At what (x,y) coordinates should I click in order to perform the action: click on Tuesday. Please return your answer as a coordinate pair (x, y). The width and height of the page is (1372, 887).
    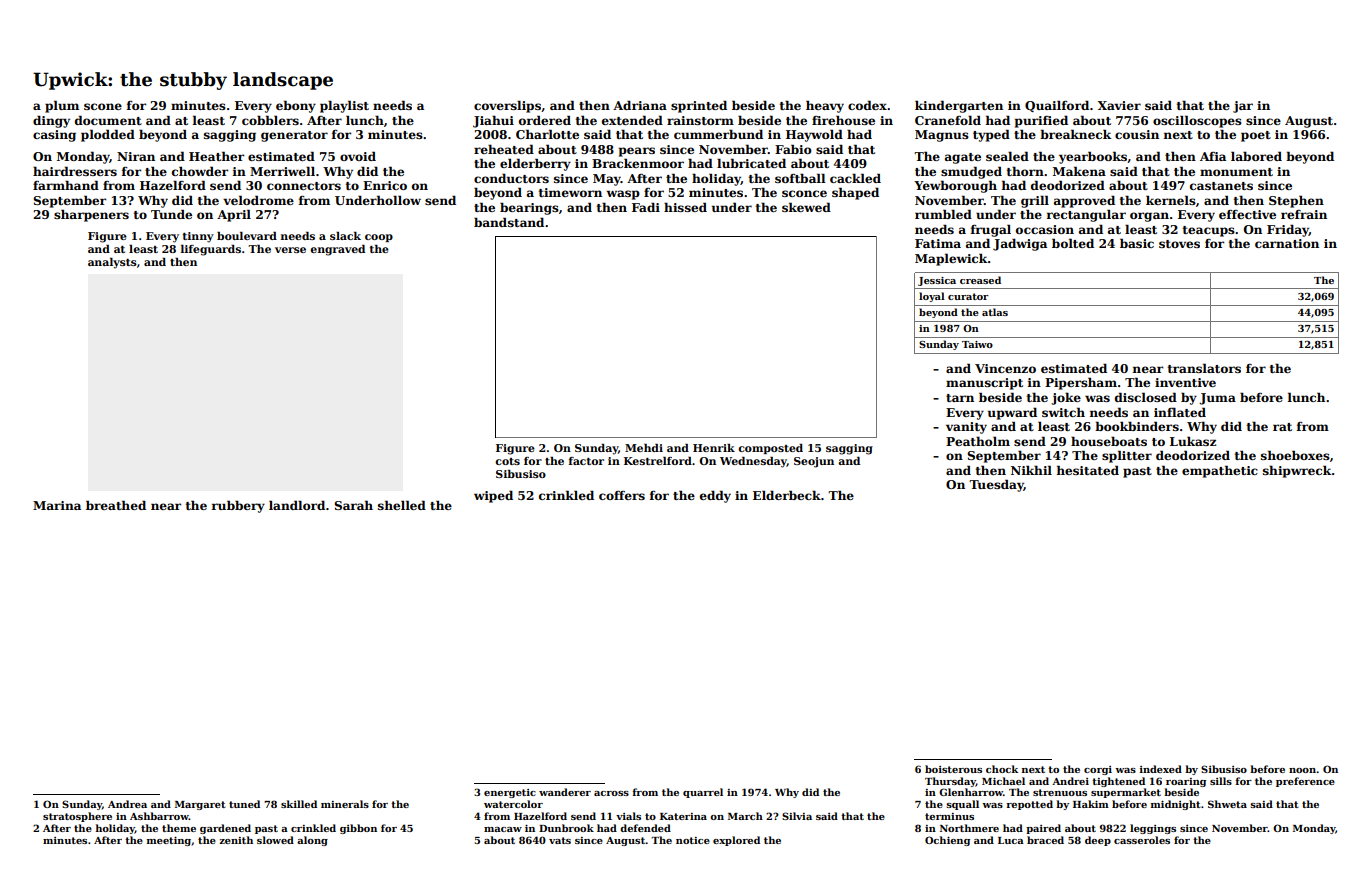
    Looking at the image, I should click on (996, 485).
